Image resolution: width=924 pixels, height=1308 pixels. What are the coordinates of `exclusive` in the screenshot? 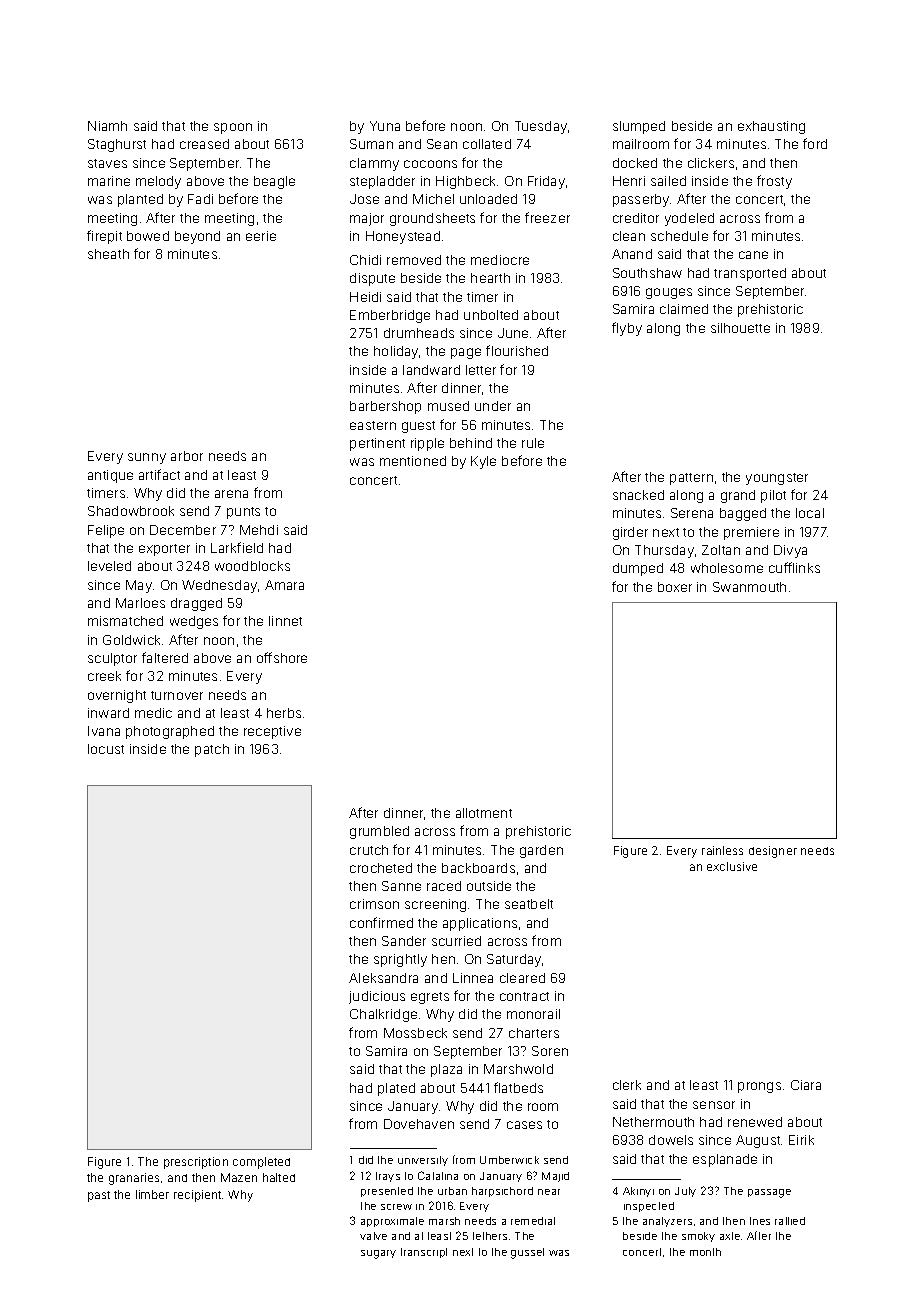 It's located at (732, 866).
